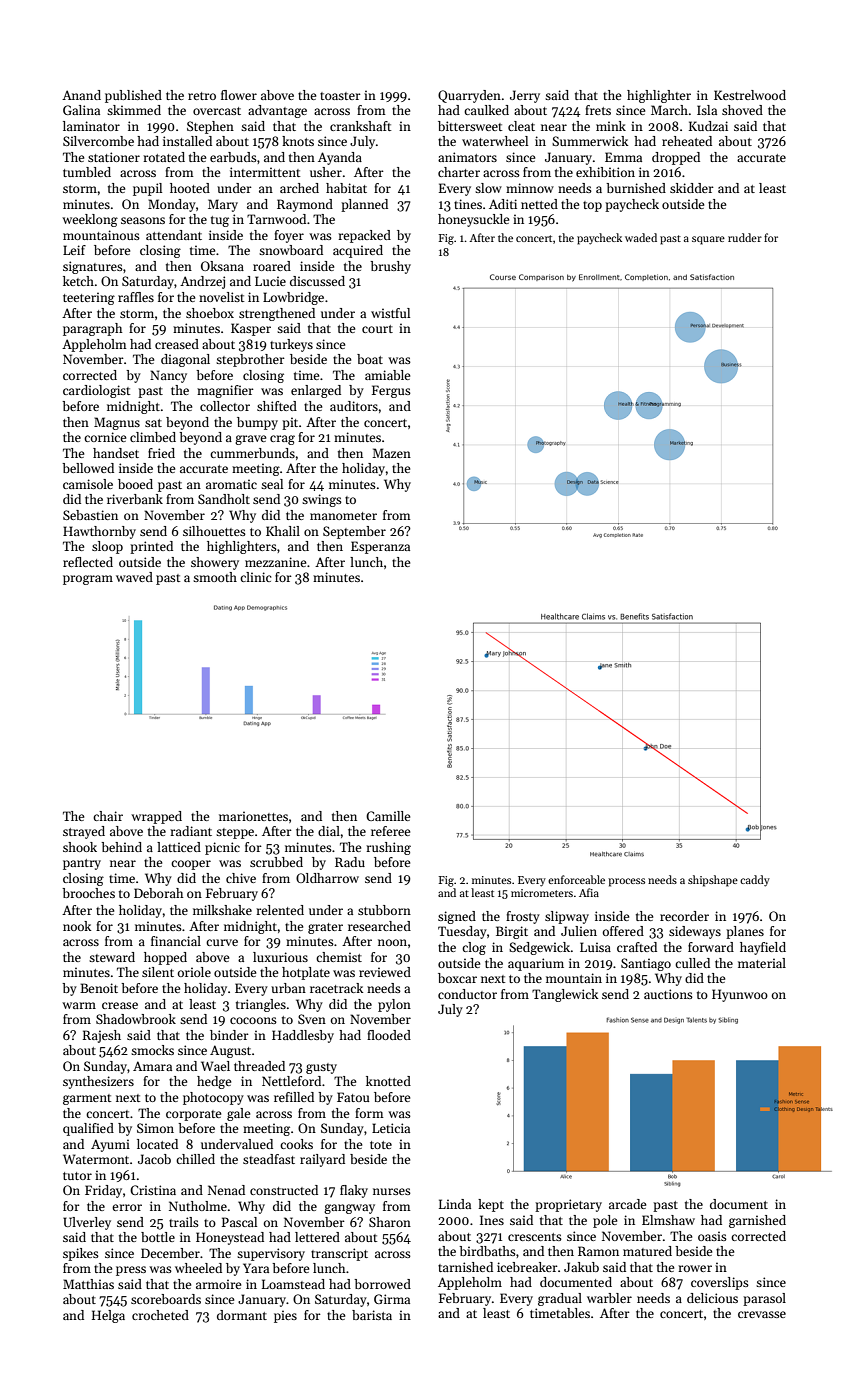 The image size is (849, 1400). Describe the element at coordinates (755, 881) in the screenshot. I see `caddy` at that location.
